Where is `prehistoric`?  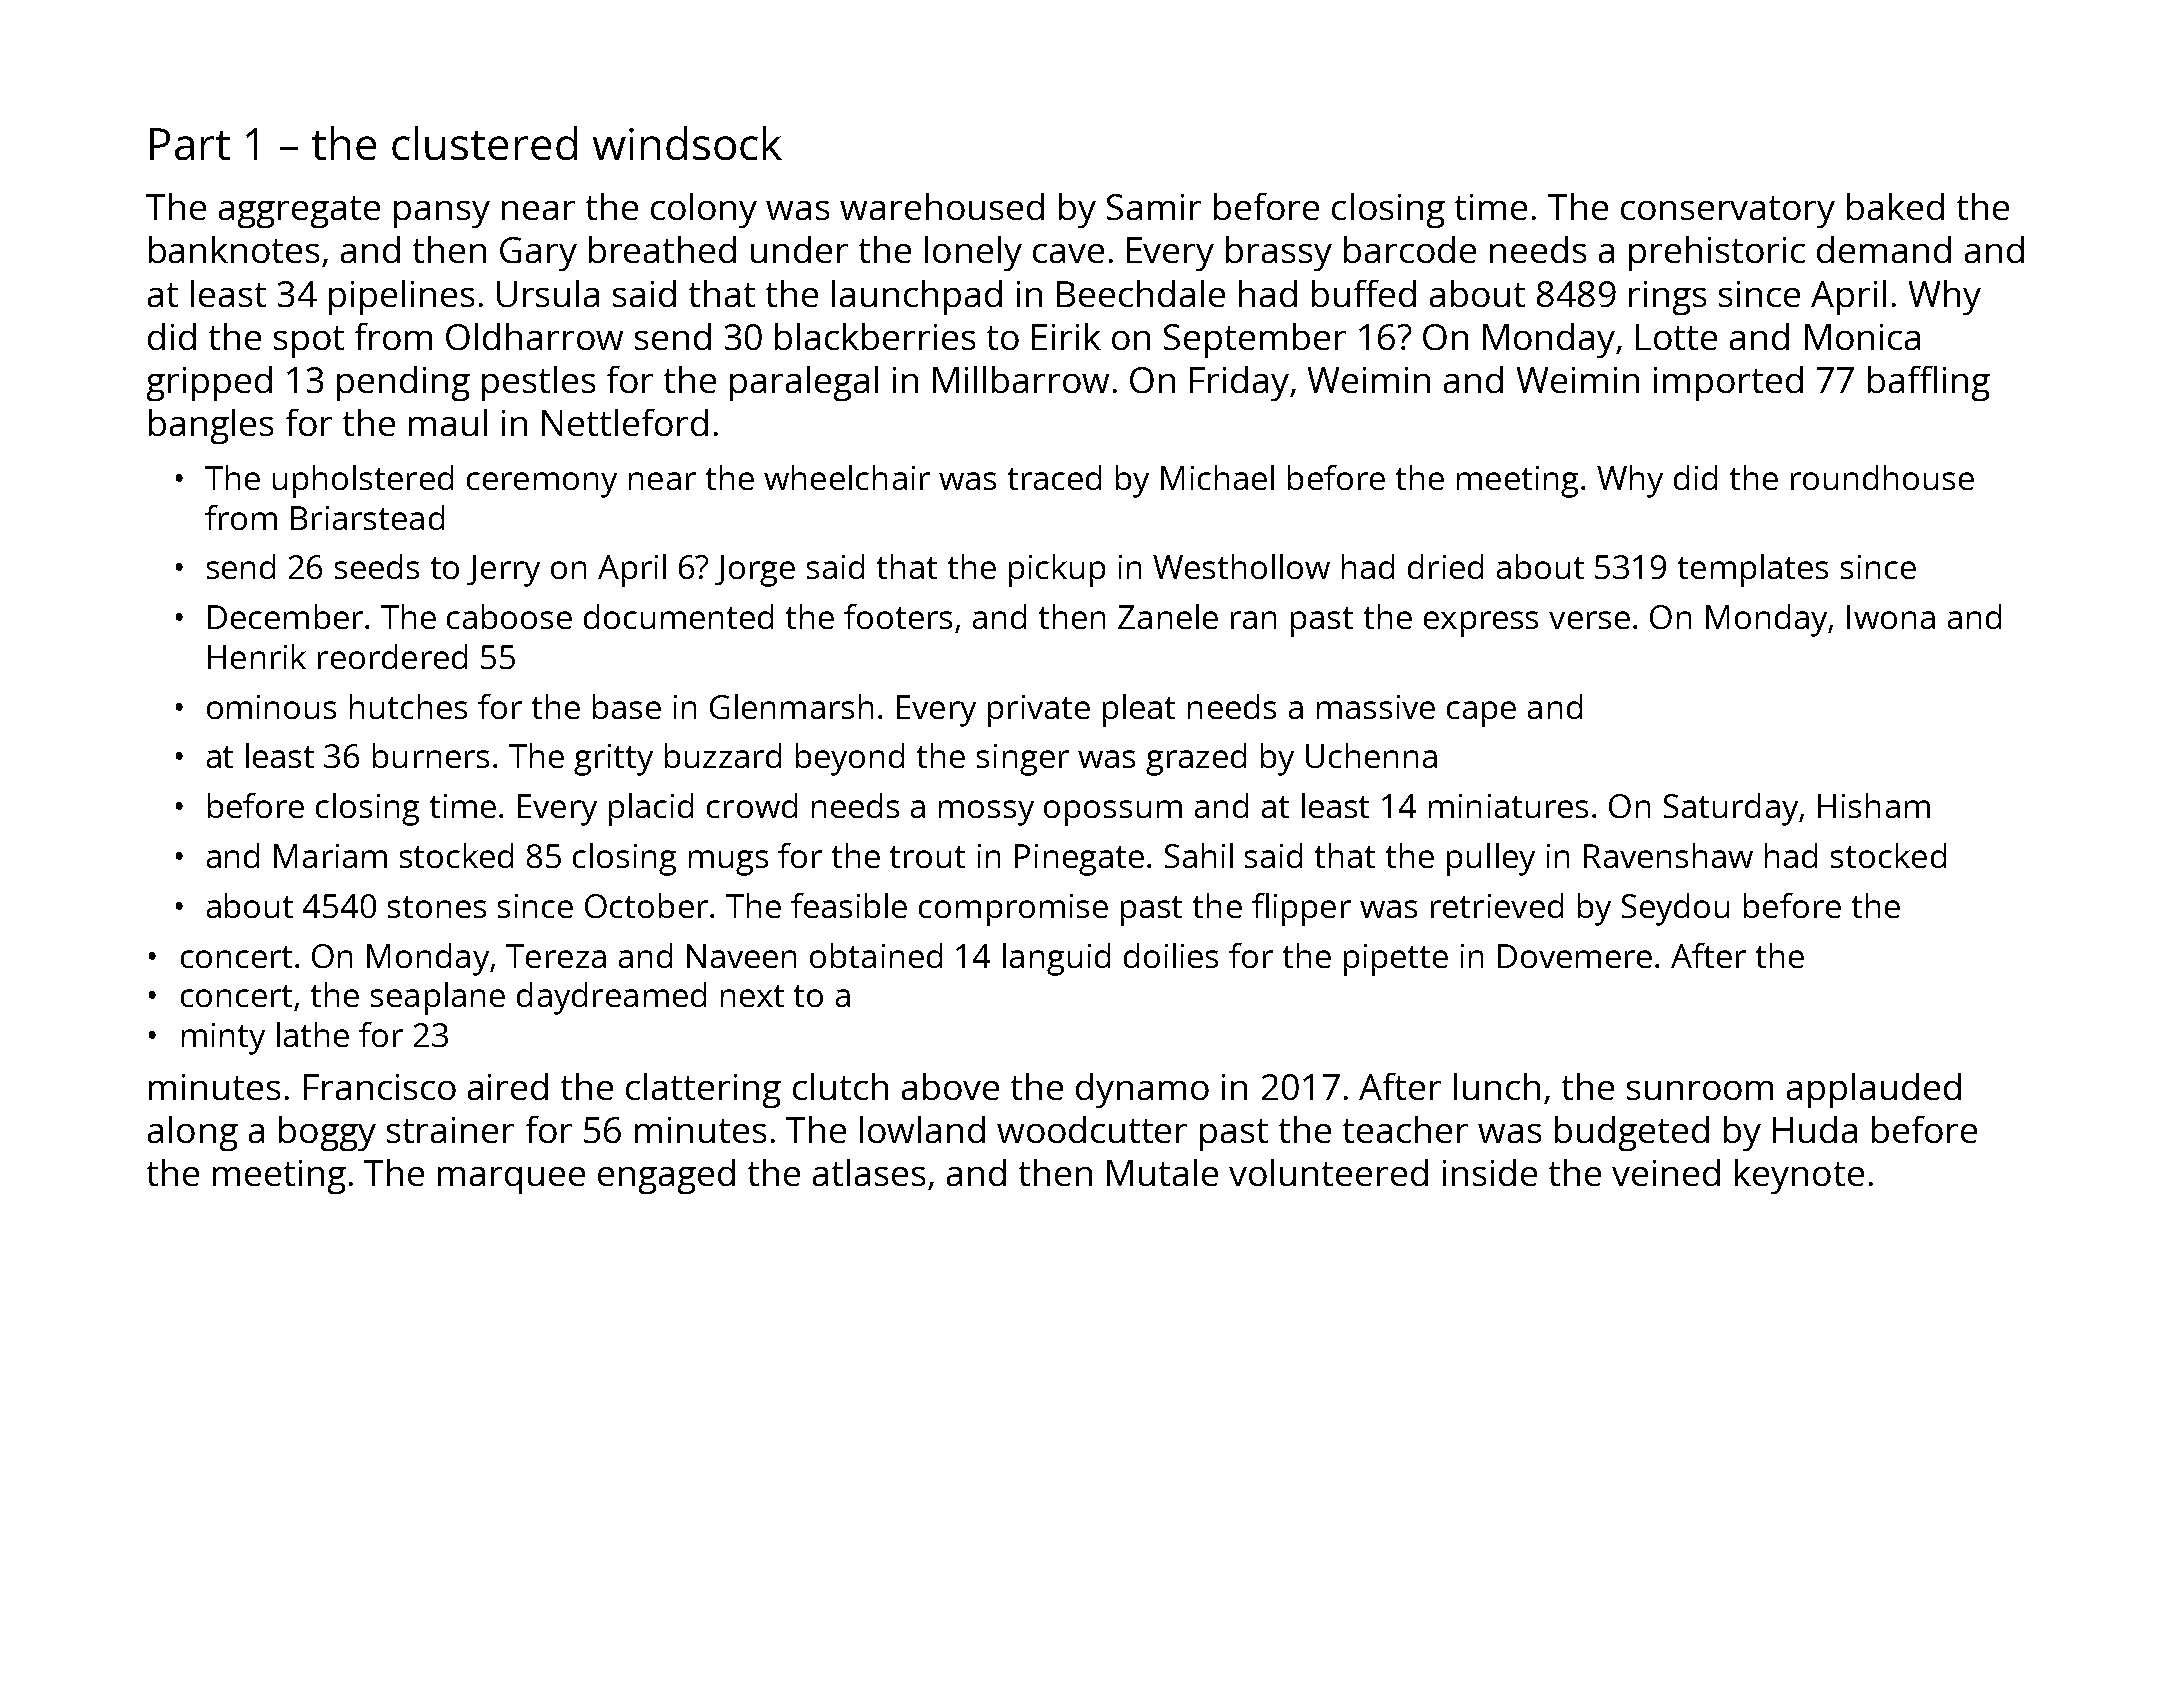 prehistoric is located at coordinates (1717, 253).
